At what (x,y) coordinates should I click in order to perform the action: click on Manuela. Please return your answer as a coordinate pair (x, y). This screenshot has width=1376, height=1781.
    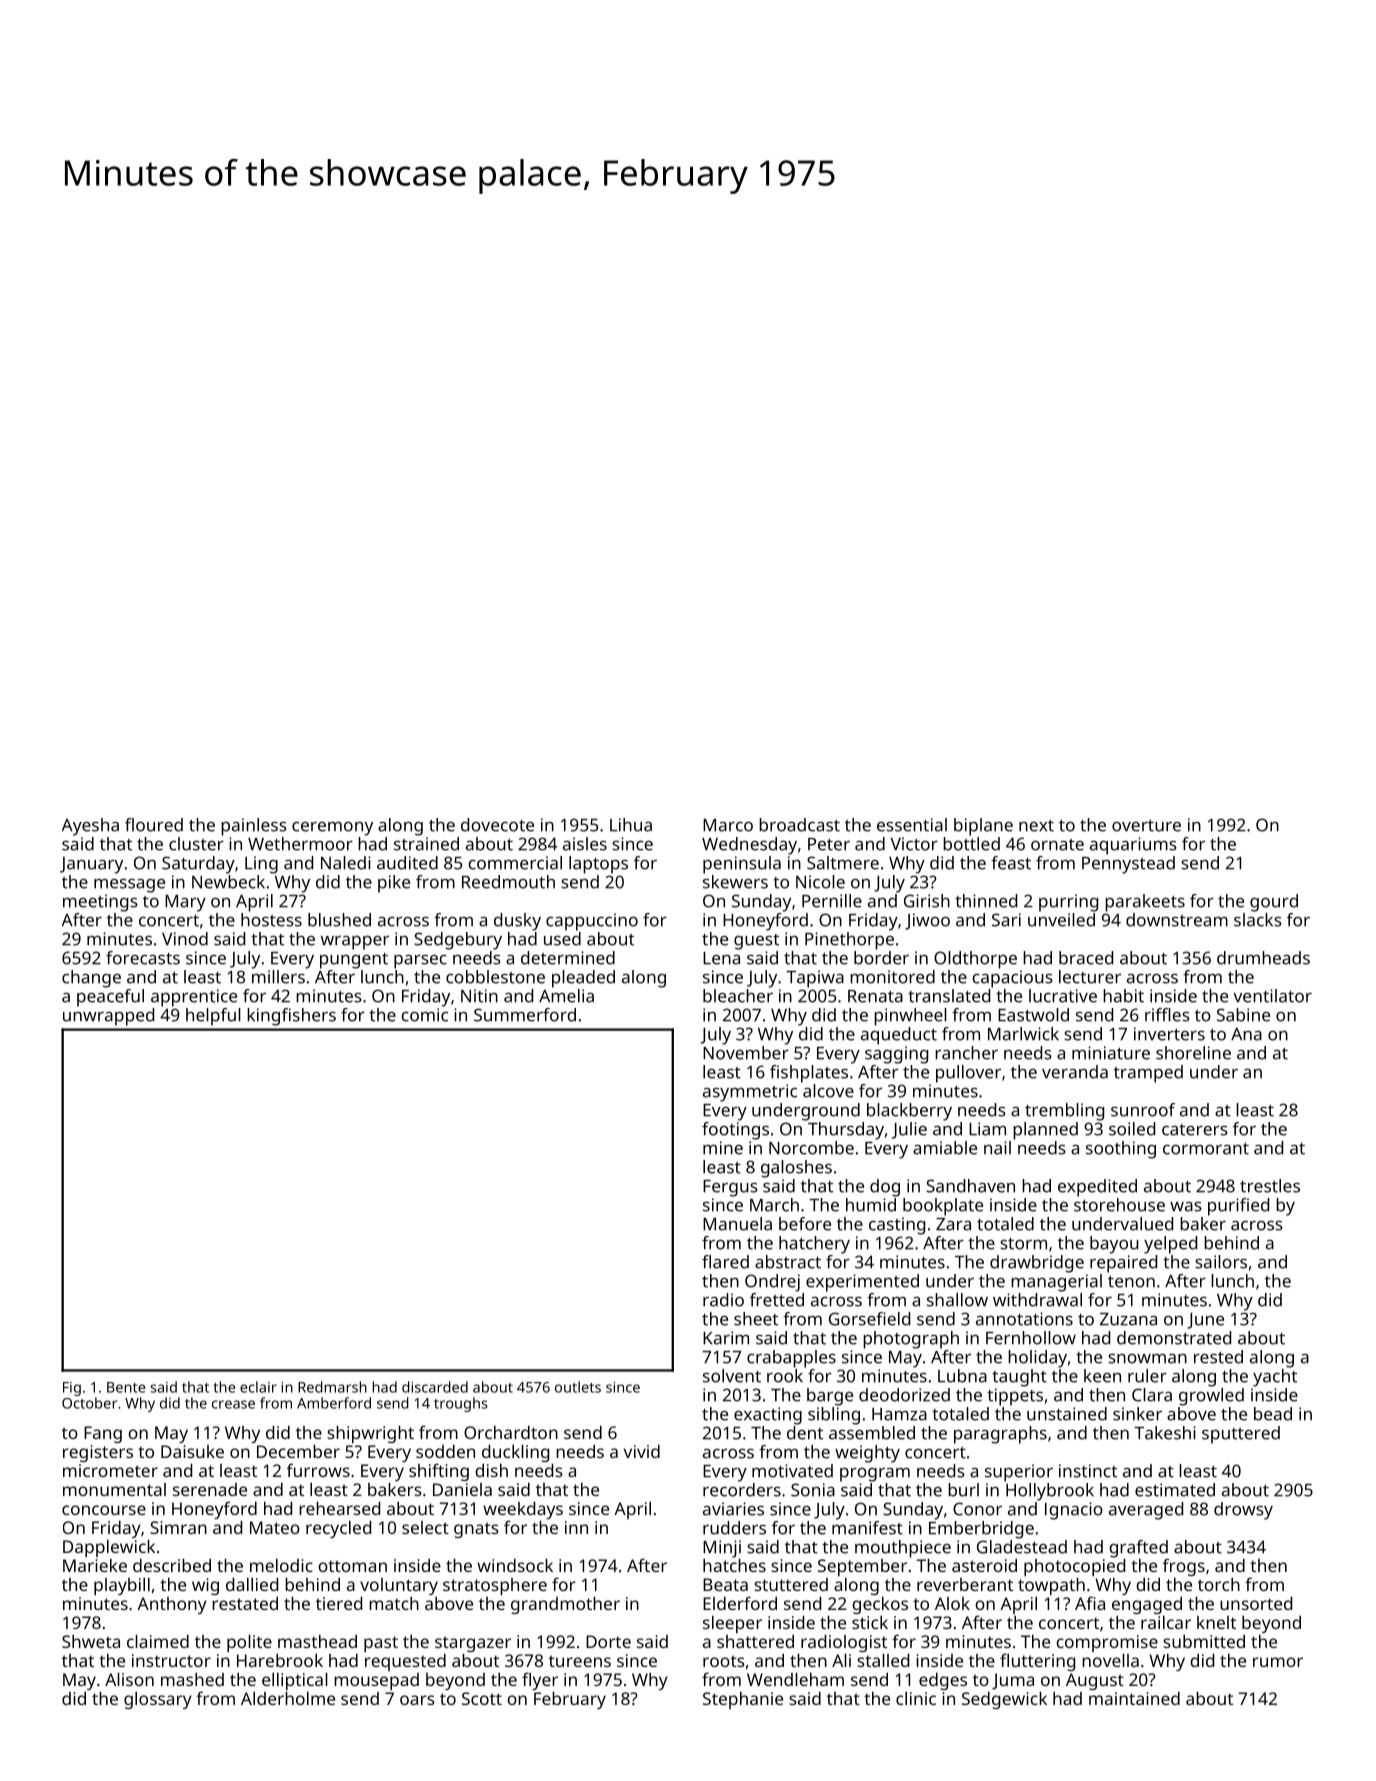
    Looking at the image, I should click on (737, 1224).
